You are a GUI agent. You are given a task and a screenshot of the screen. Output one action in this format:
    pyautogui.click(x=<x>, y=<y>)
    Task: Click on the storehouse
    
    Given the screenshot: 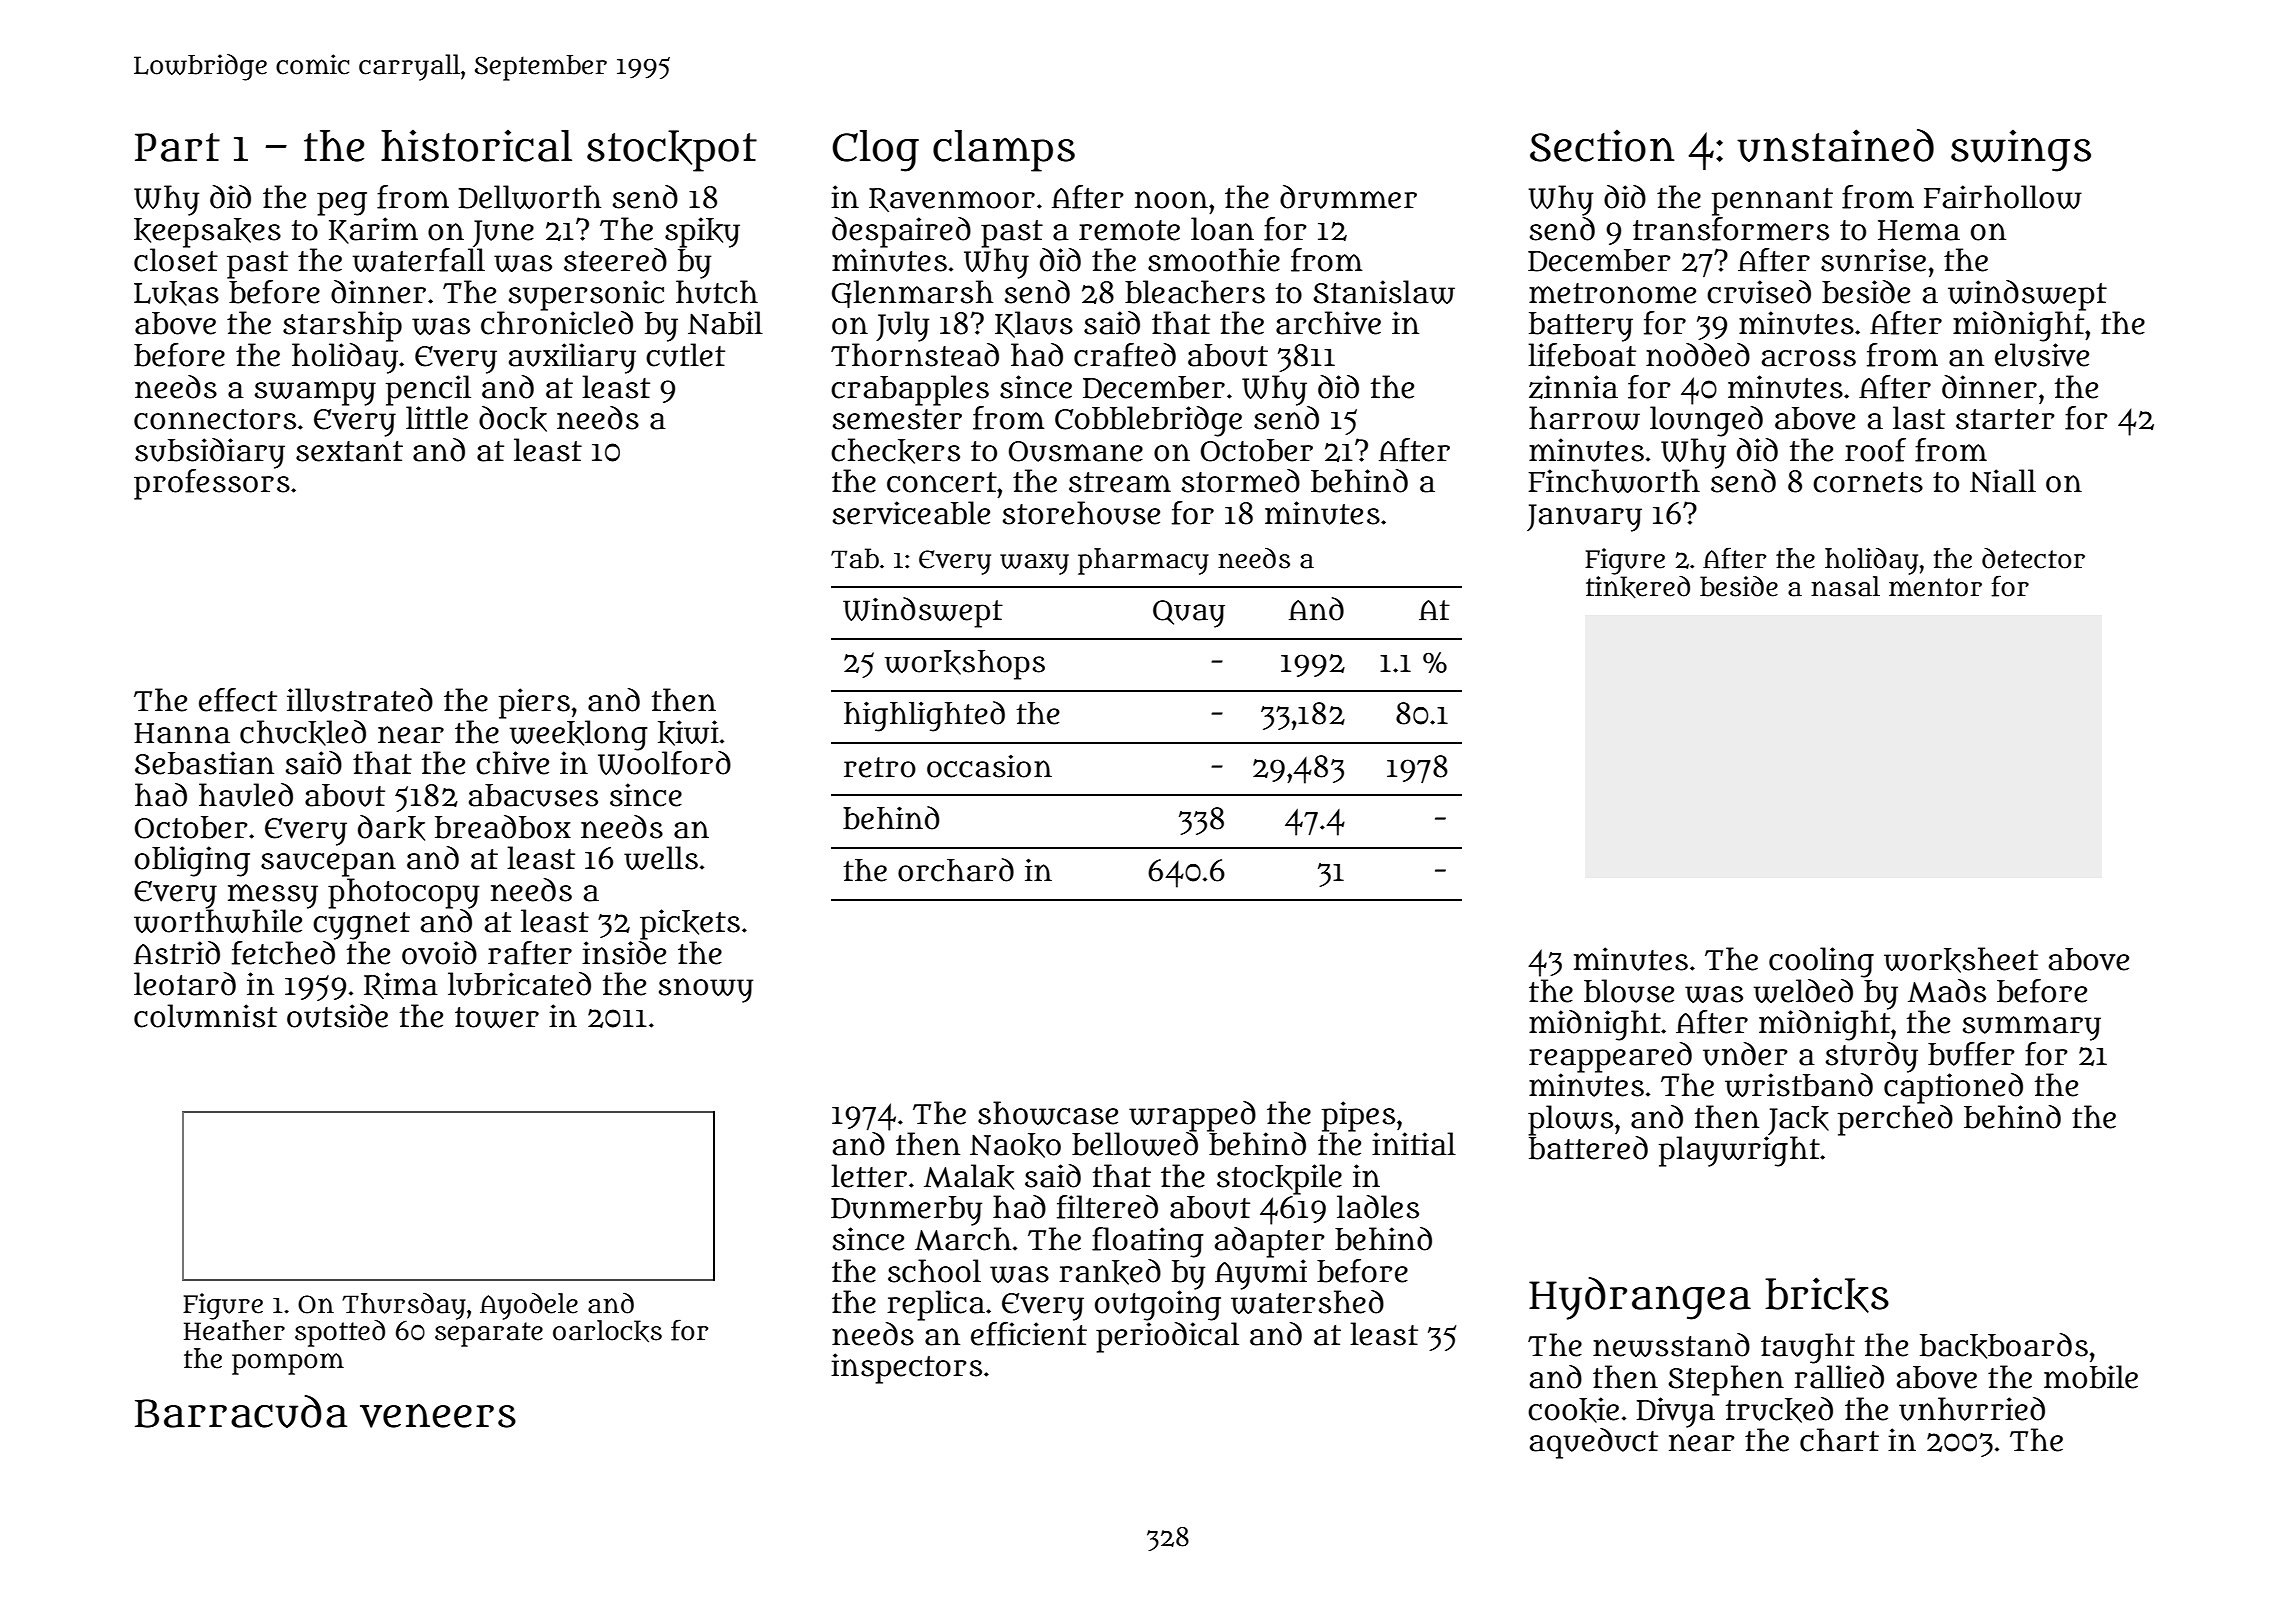 What is the action you would take?
    pyautogui.click(x=1081, y=513)
